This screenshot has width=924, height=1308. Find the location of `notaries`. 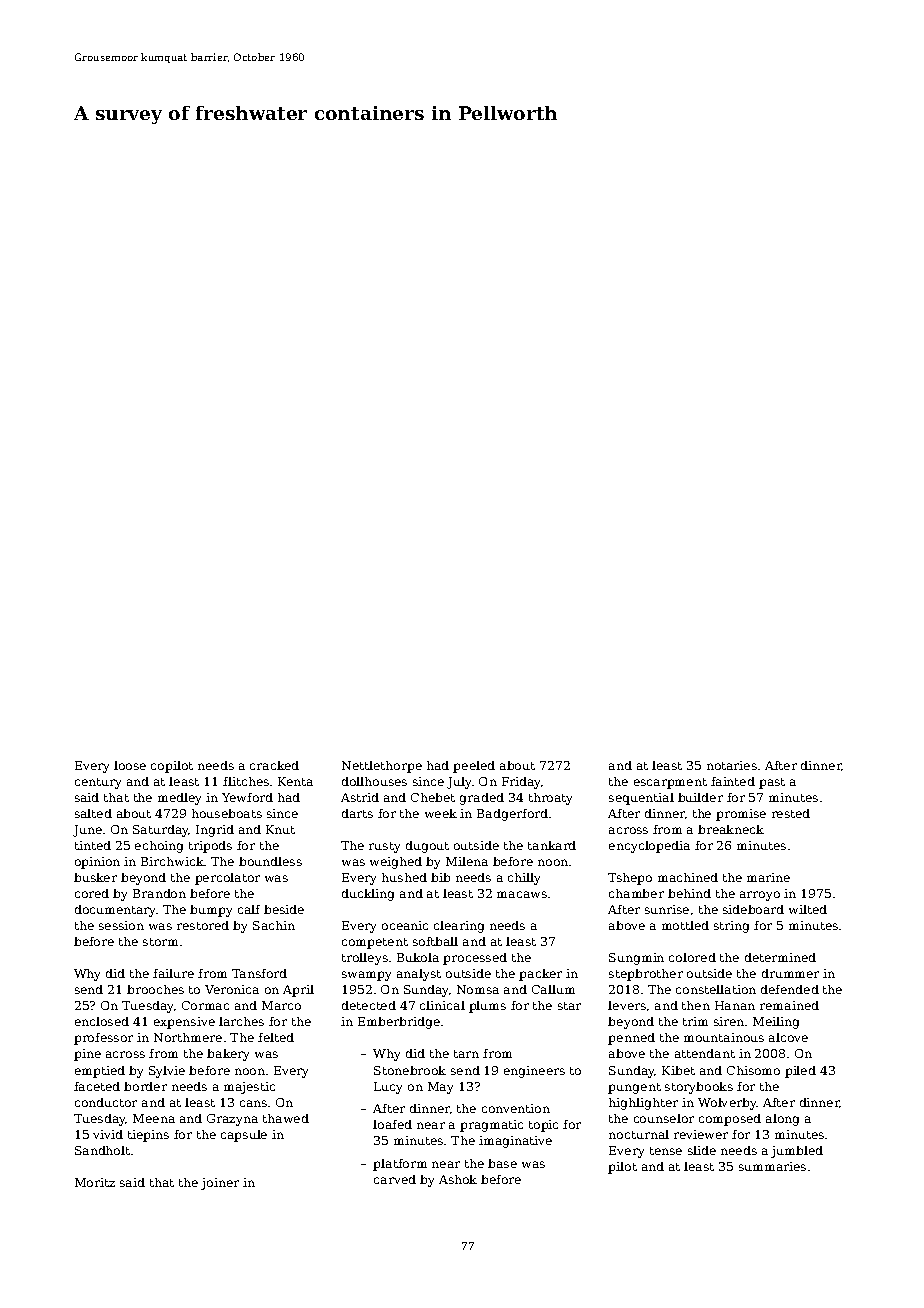

notaries is located at coordinates (732, 765).
